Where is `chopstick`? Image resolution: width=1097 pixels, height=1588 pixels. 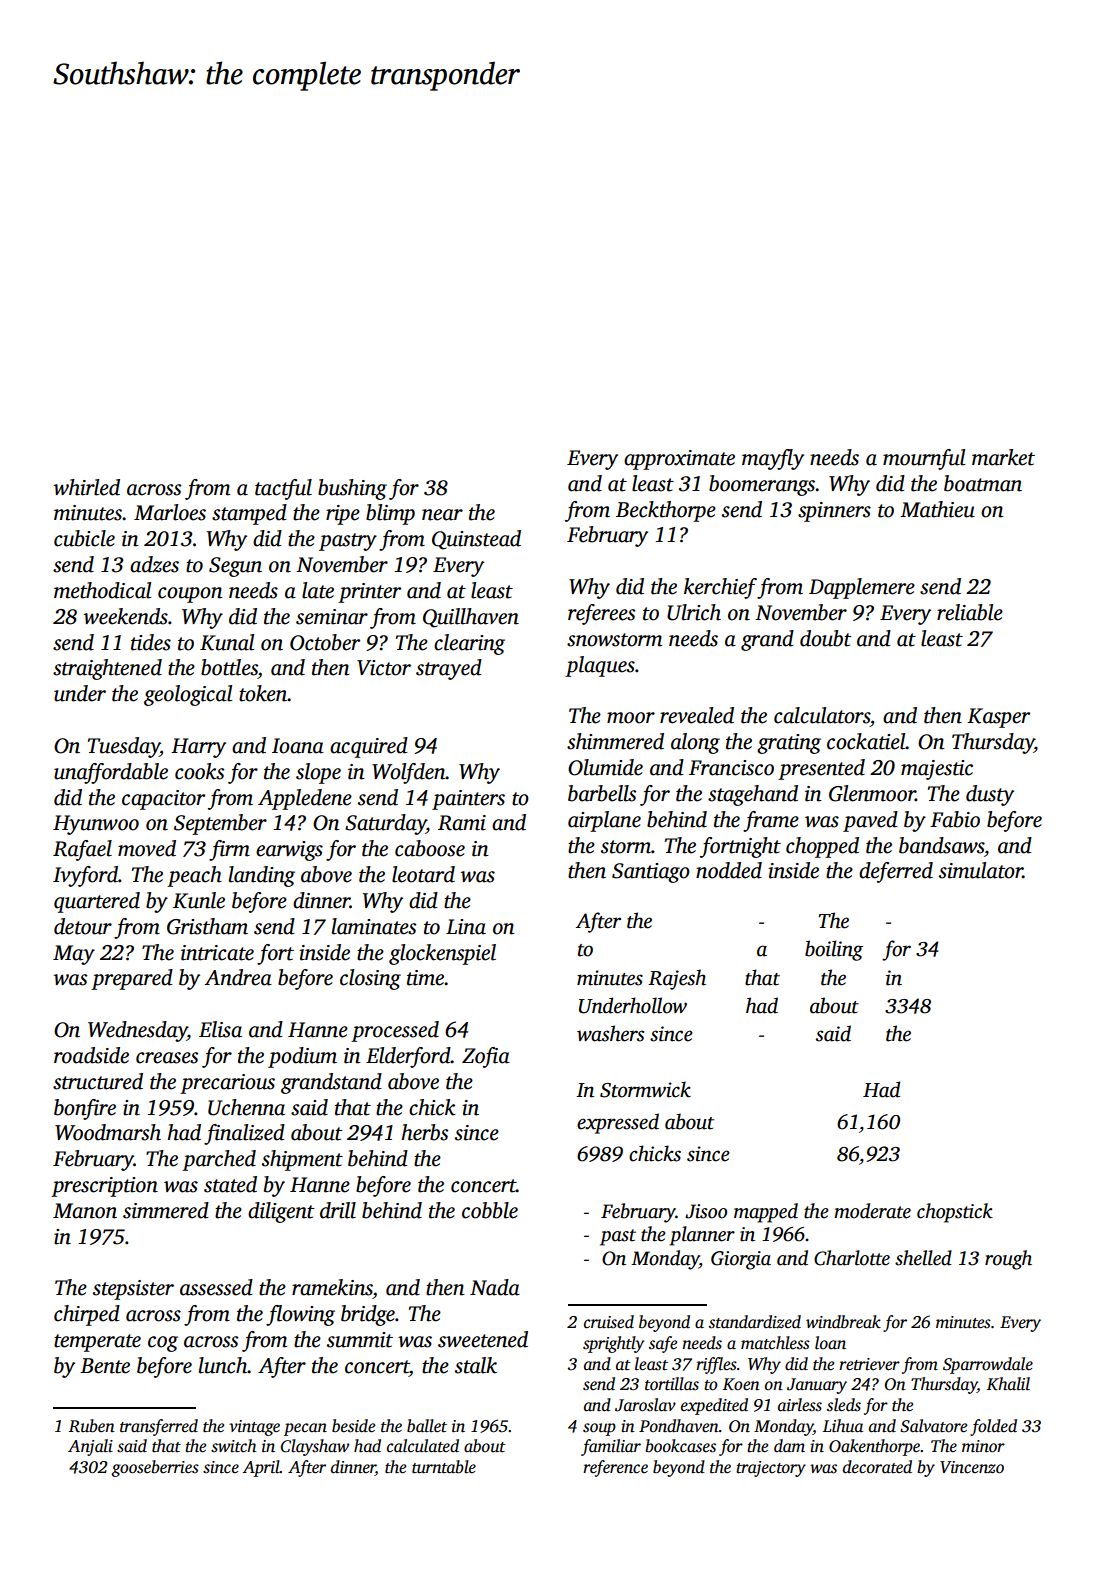
chopstick is located at coordinates (955, 1213).
